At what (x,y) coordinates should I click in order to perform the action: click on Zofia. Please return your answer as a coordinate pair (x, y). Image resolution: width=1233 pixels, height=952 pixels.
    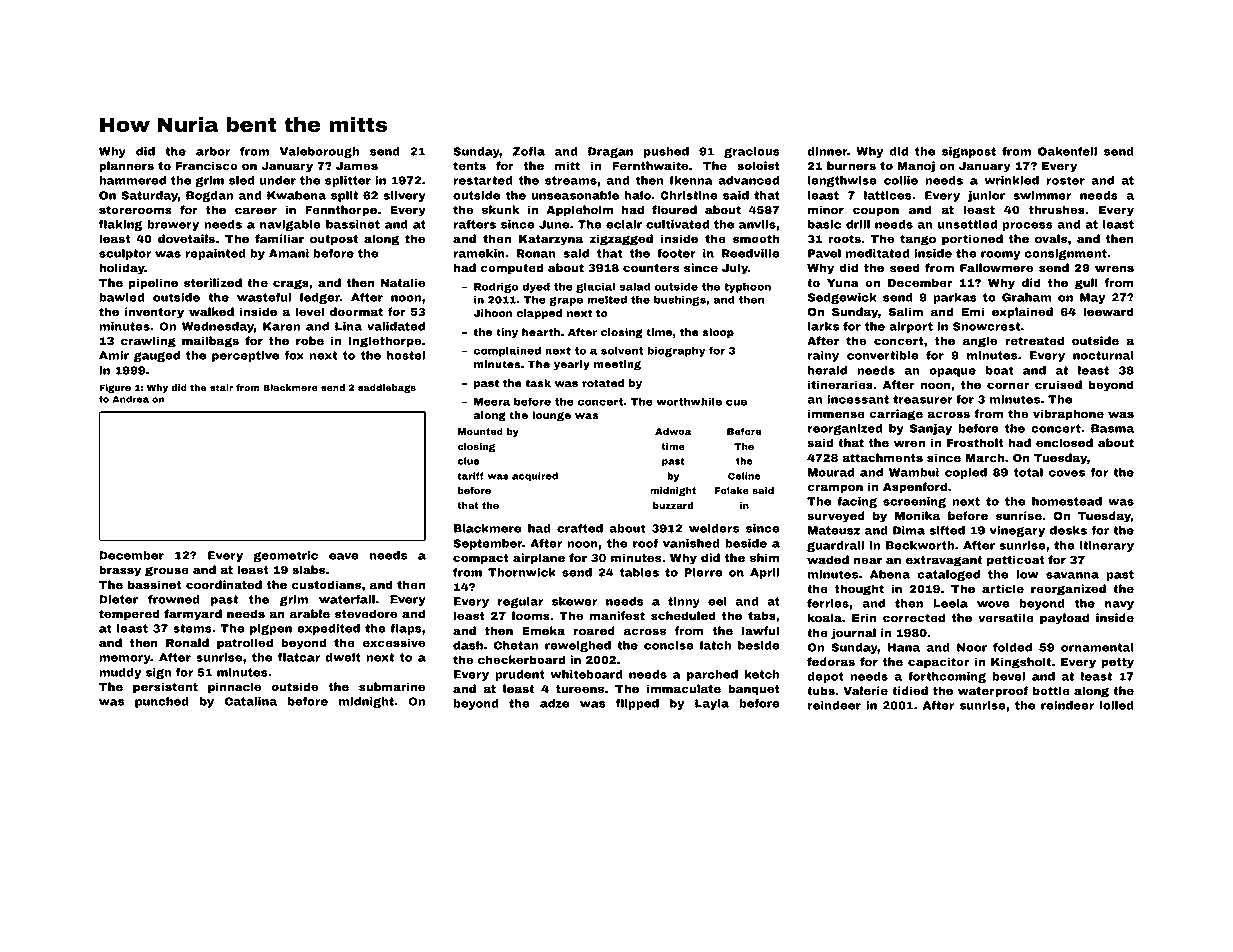
    Looking at the image, I should click on (528, 151).
